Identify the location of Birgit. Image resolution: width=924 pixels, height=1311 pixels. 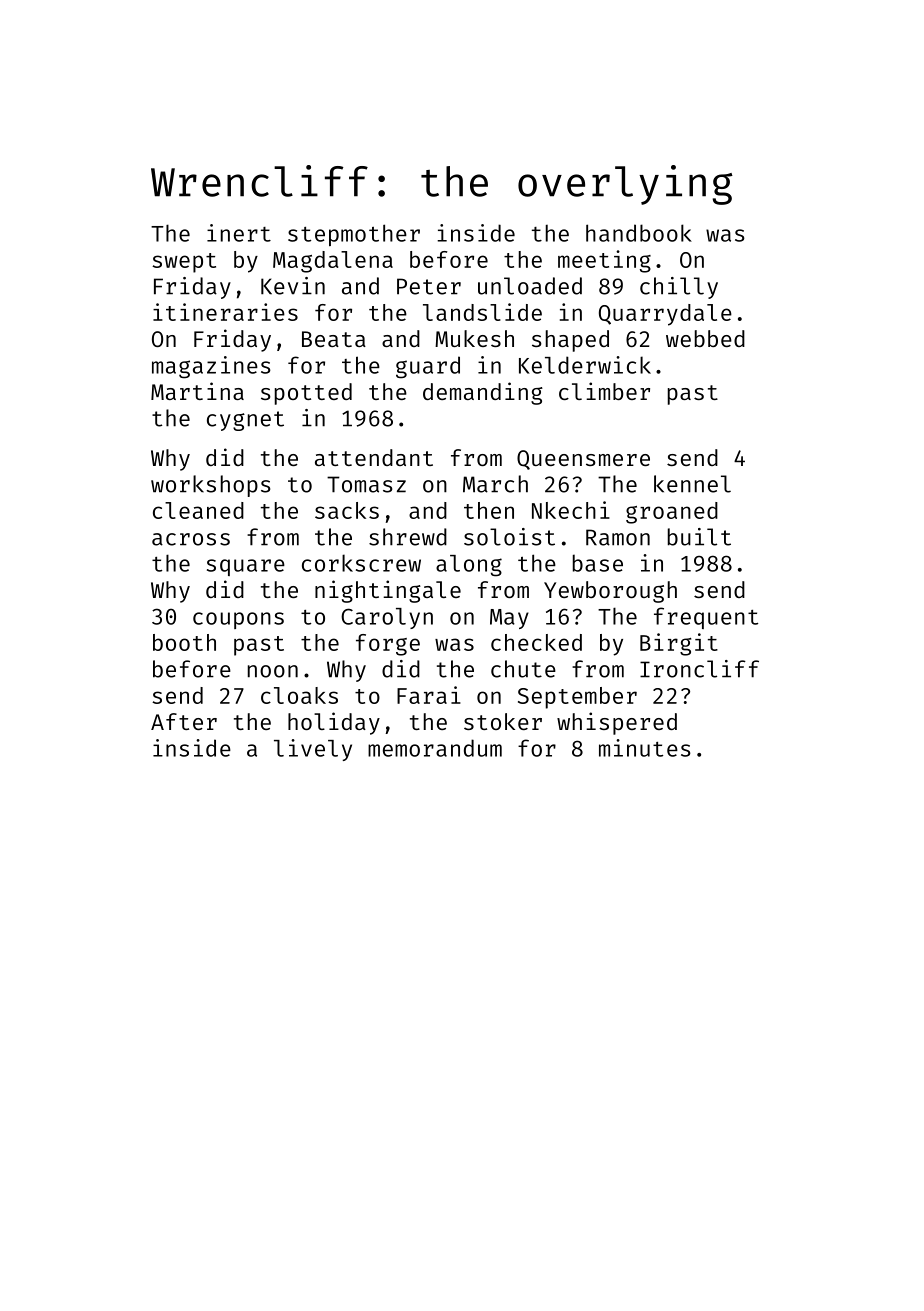
(679, 644).
